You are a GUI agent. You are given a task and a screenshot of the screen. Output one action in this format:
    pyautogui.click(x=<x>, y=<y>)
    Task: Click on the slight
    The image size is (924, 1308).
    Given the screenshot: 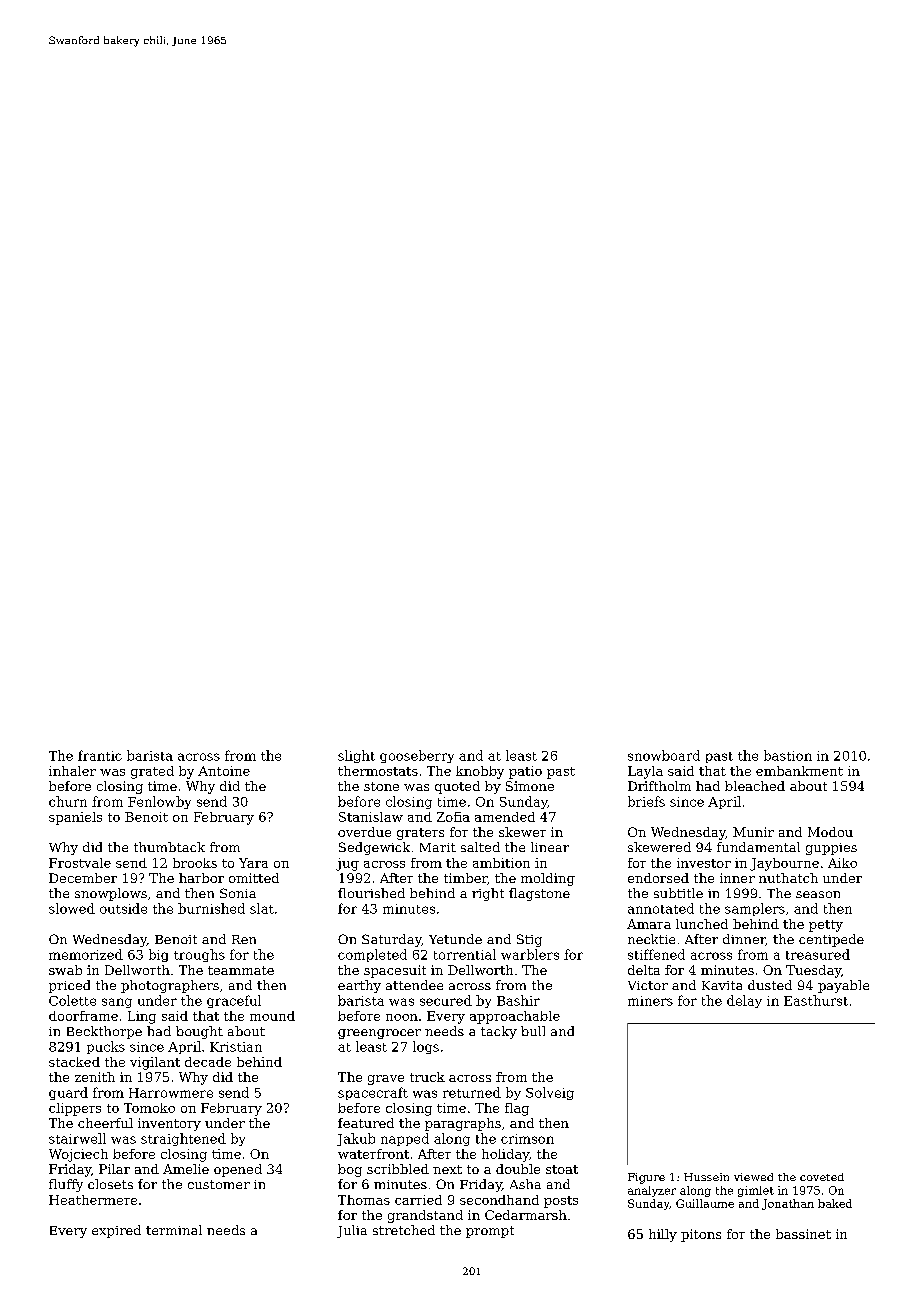 What is the action you would take?
    pyautogui.click(x=356, y=756)
